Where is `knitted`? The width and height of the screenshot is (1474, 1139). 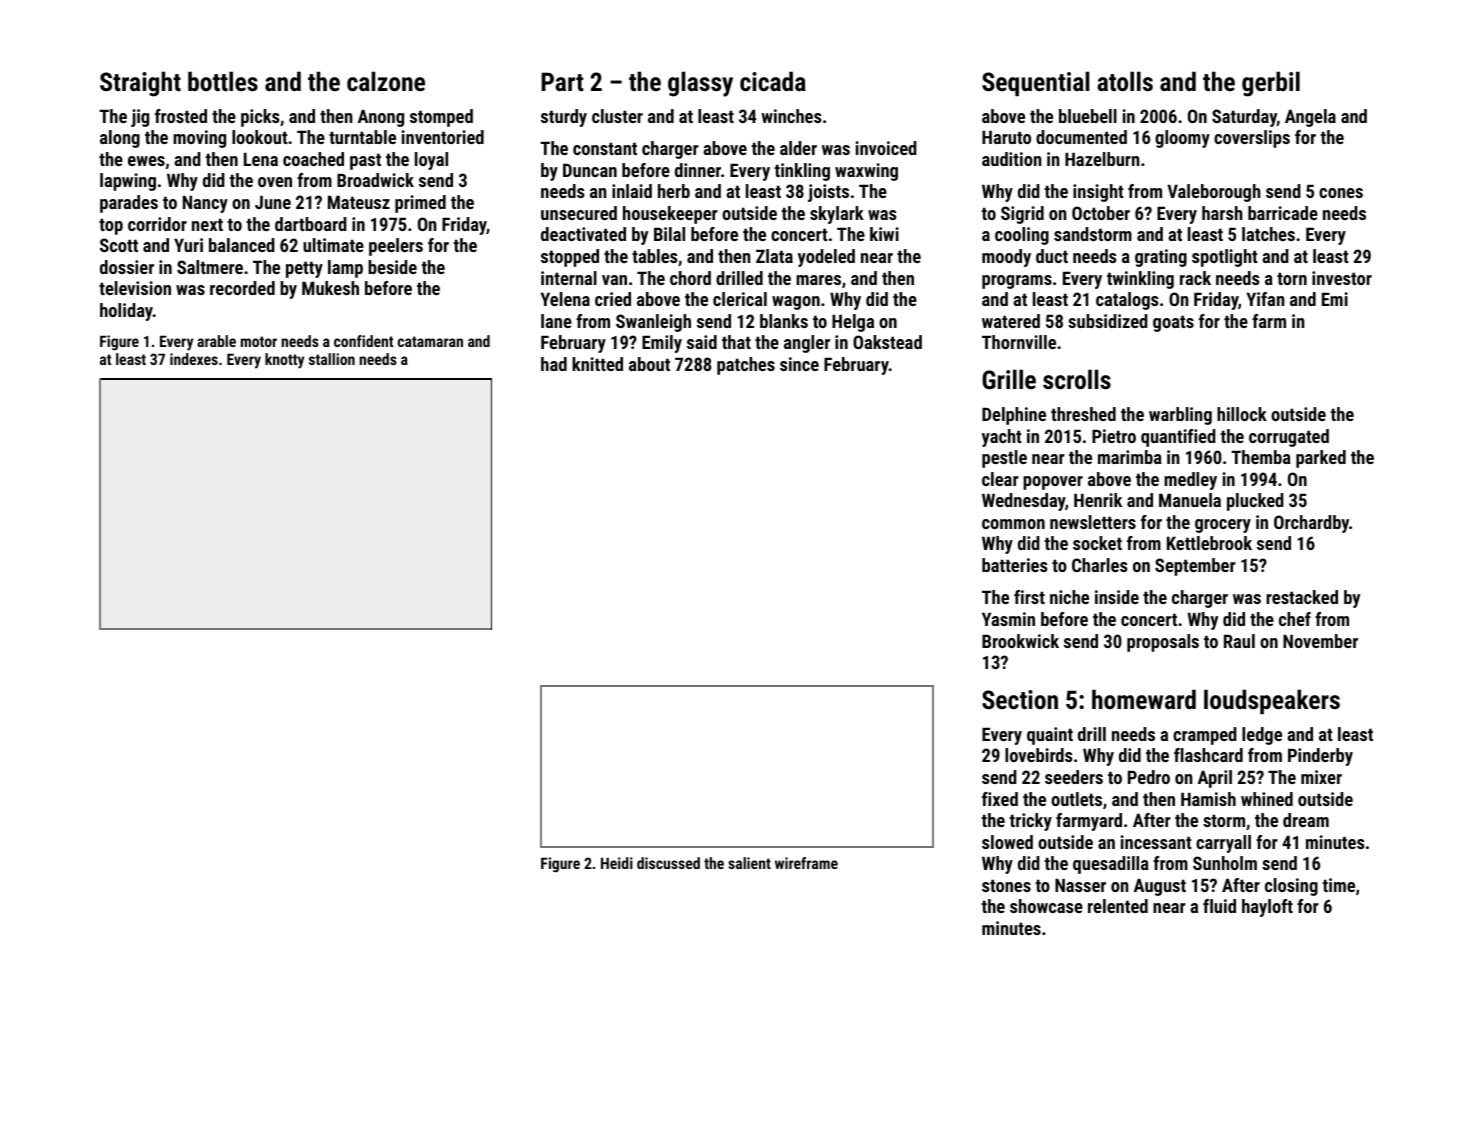
knitted is located at coordinates (597, 364).
